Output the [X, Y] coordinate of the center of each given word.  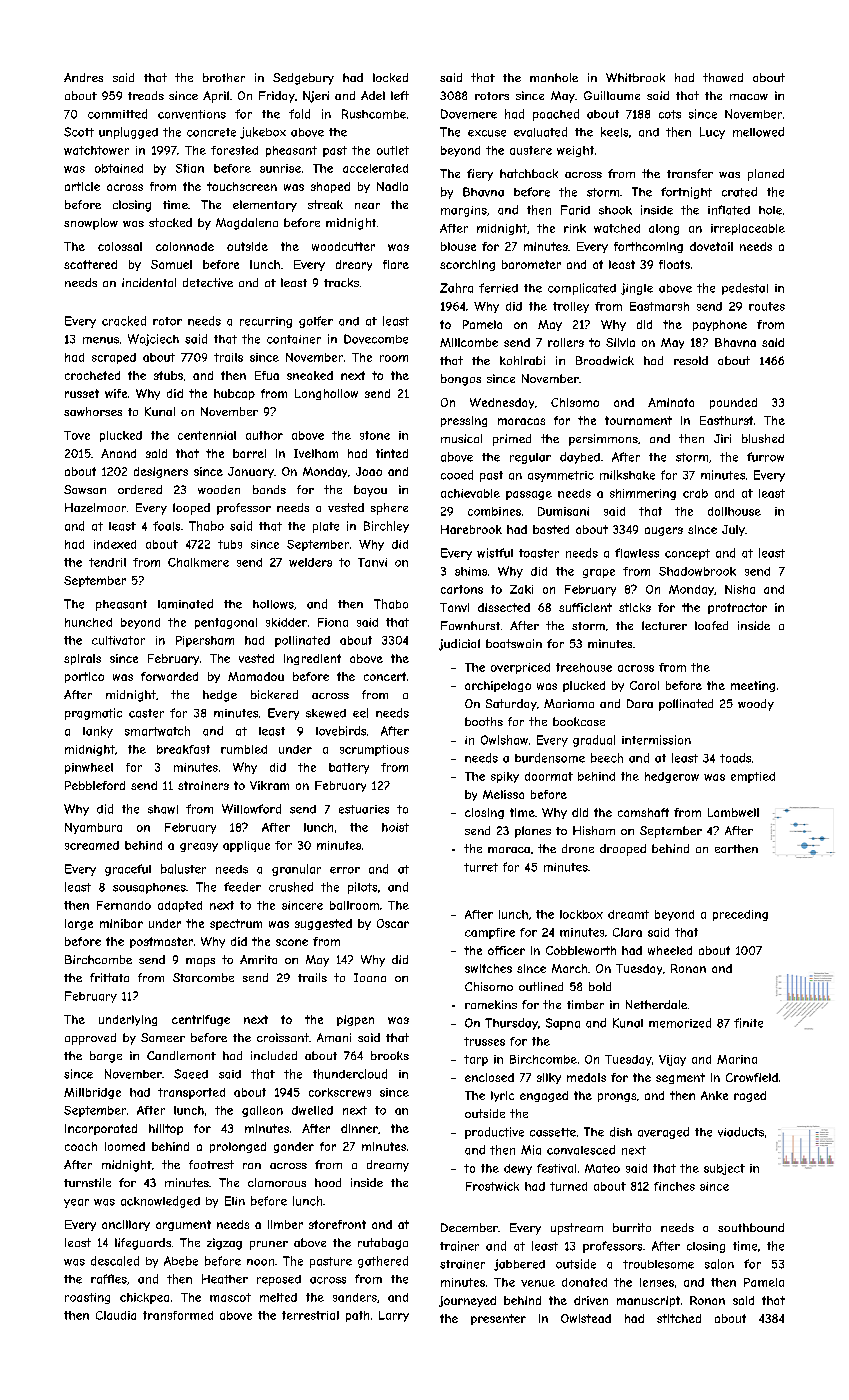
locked [390, 77]
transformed [178, 1315]
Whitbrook [635, 77]
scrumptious [374, 750]
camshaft [643, 812]
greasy [199, 847]
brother [224, 77]
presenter [498, 1319]
